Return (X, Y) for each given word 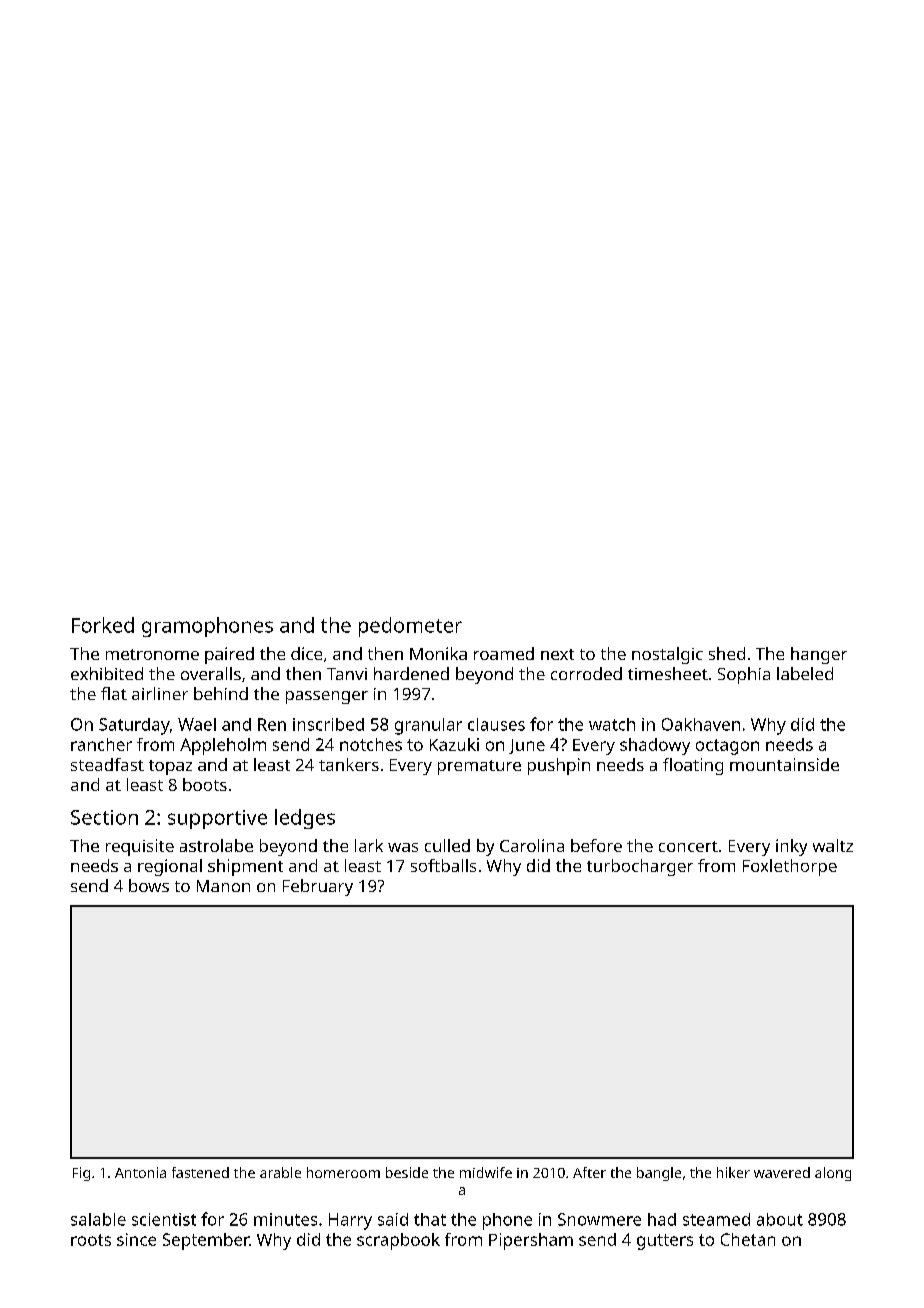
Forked (103, 625)
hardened (411, 673)
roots (91, 1240)
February (318, 887)
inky (791, 847)
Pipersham (531, 1241)
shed (727, 653)
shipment (245, 867)
